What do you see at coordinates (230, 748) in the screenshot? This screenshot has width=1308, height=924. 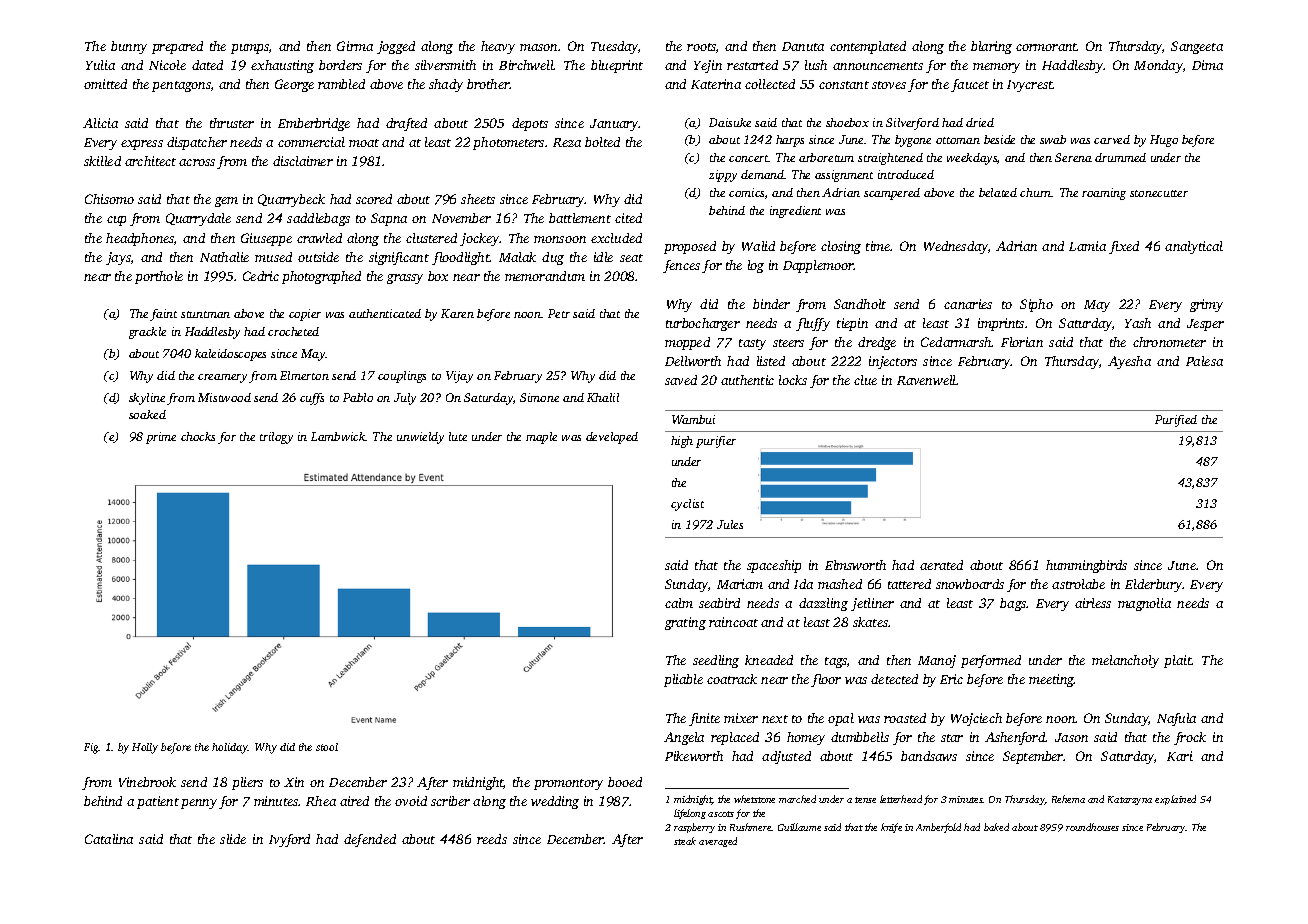 I see `holiday` at bounding box center [230, 748].
